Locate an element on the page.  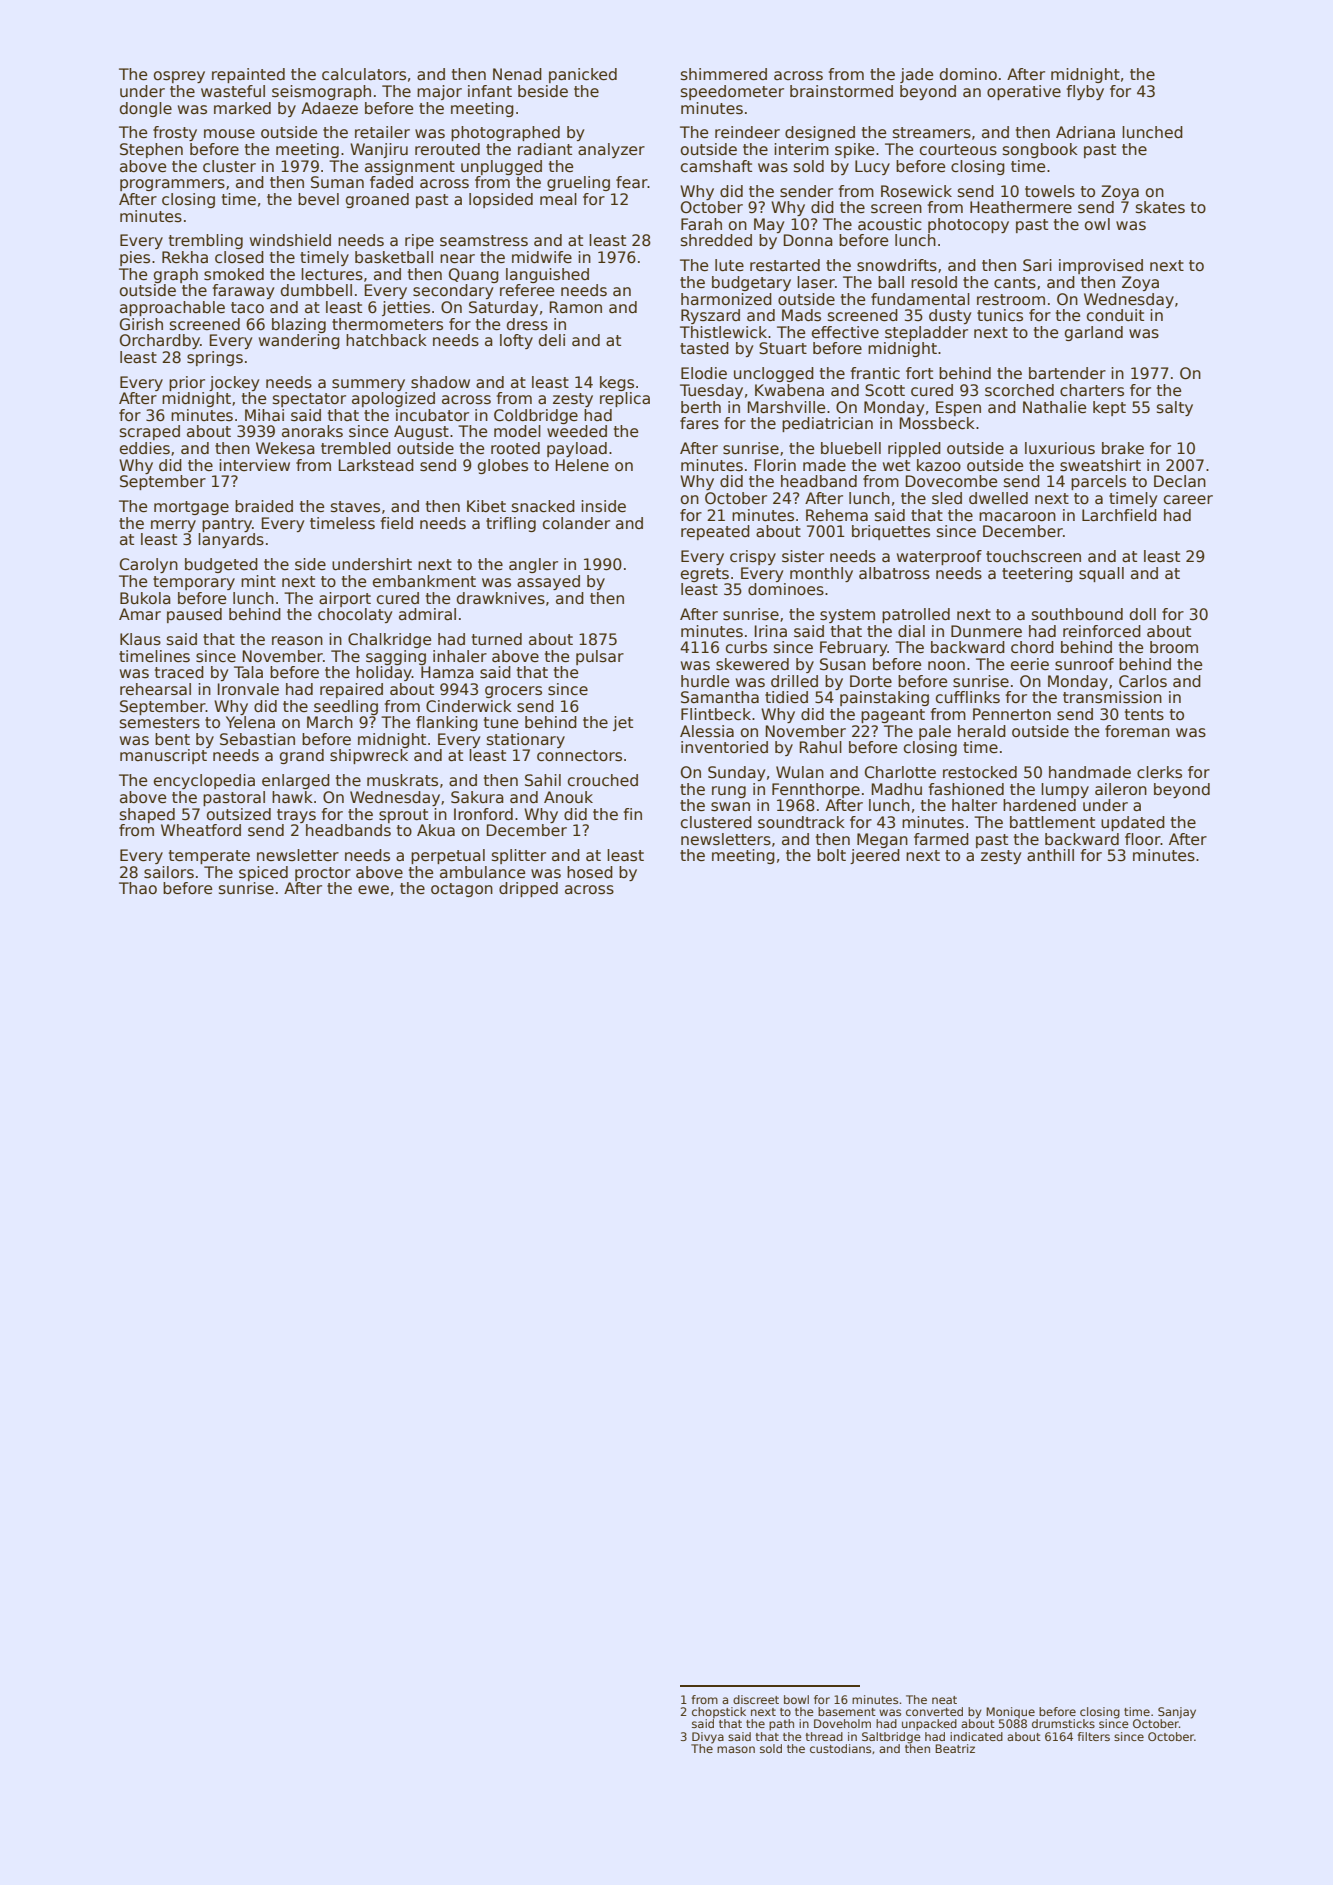
Nenad is located at coordinates (517, 74).
